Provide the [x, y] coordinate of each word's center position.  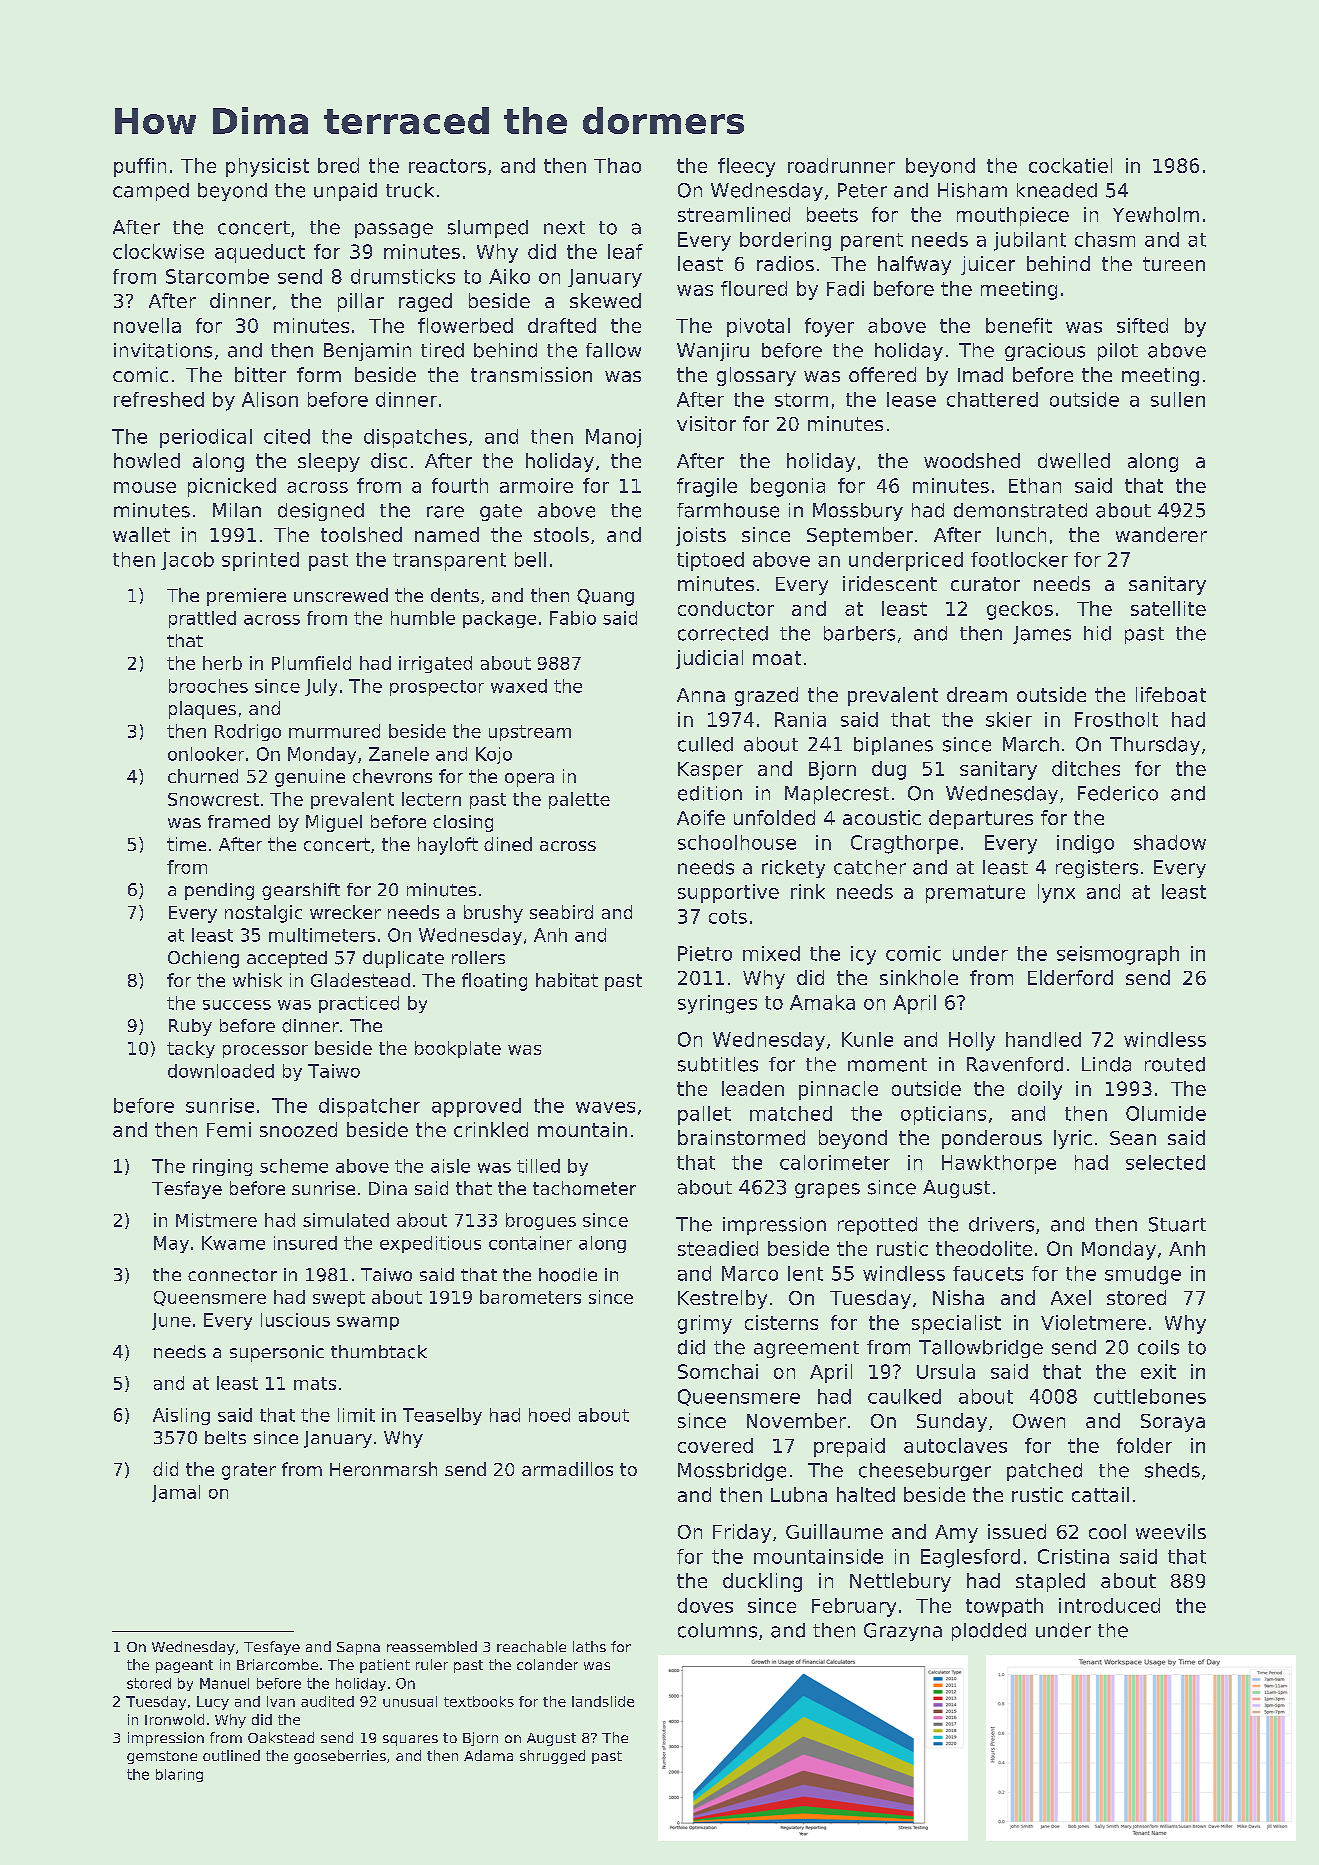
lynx [1056, 893]
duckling [762, 1582]
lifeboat [1171, 694]
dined [508, 844]
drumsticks [403, 276]
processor [265, 1051]
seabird [561, 912]
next [564, 228]
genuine [310, 778]
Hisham [972, 190]
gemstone [162, 1757]
